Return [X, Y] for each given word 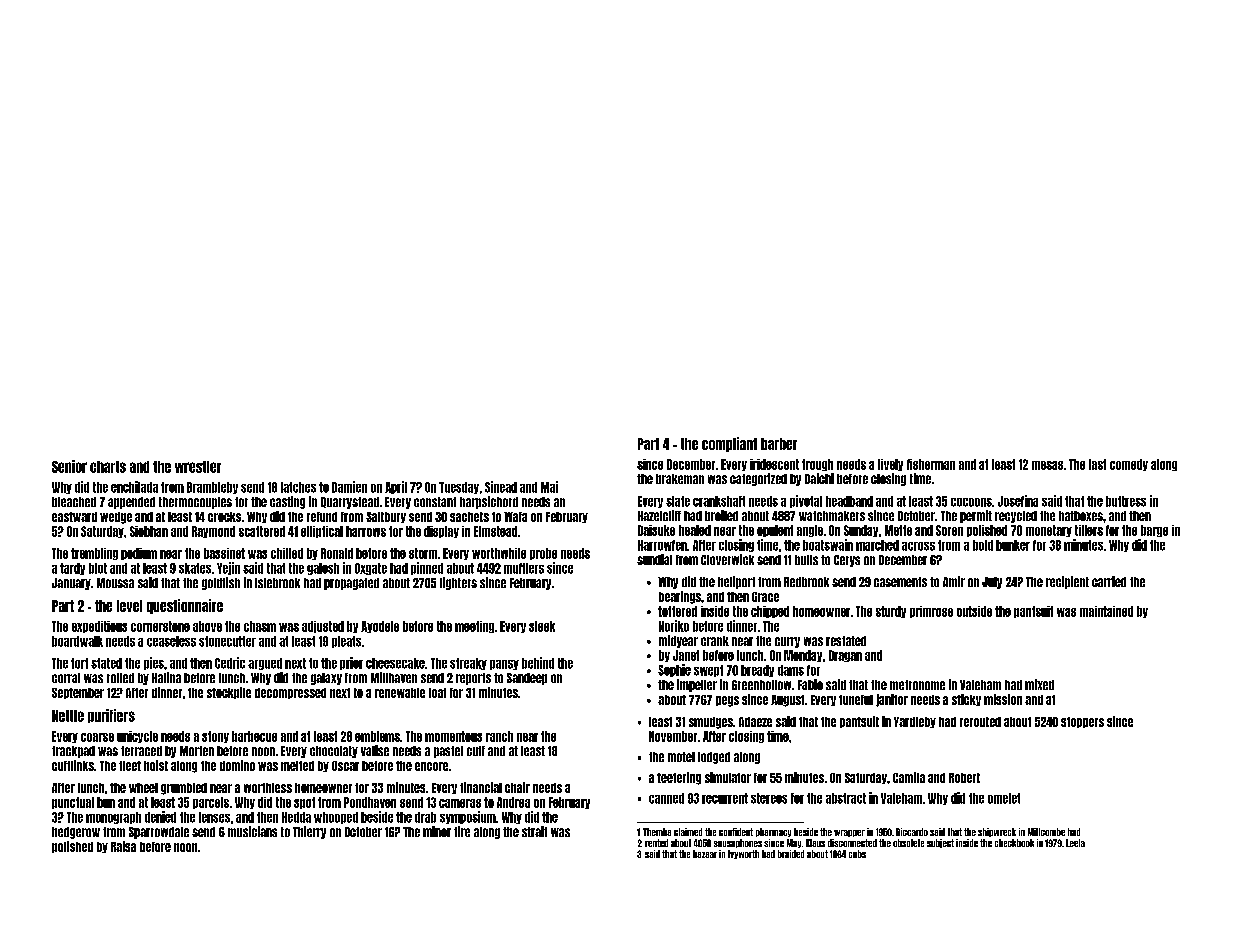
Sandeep [527, 679]
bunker [1013, 545]
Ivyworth [743, 854]
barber [779, 444]
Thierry [309, 832]
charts [108, 467]
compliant [729, 444]
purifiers [111, 716]
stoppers [1082, 722]
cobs [857, 854]
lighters [458, 583]
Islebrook [277, 583]
